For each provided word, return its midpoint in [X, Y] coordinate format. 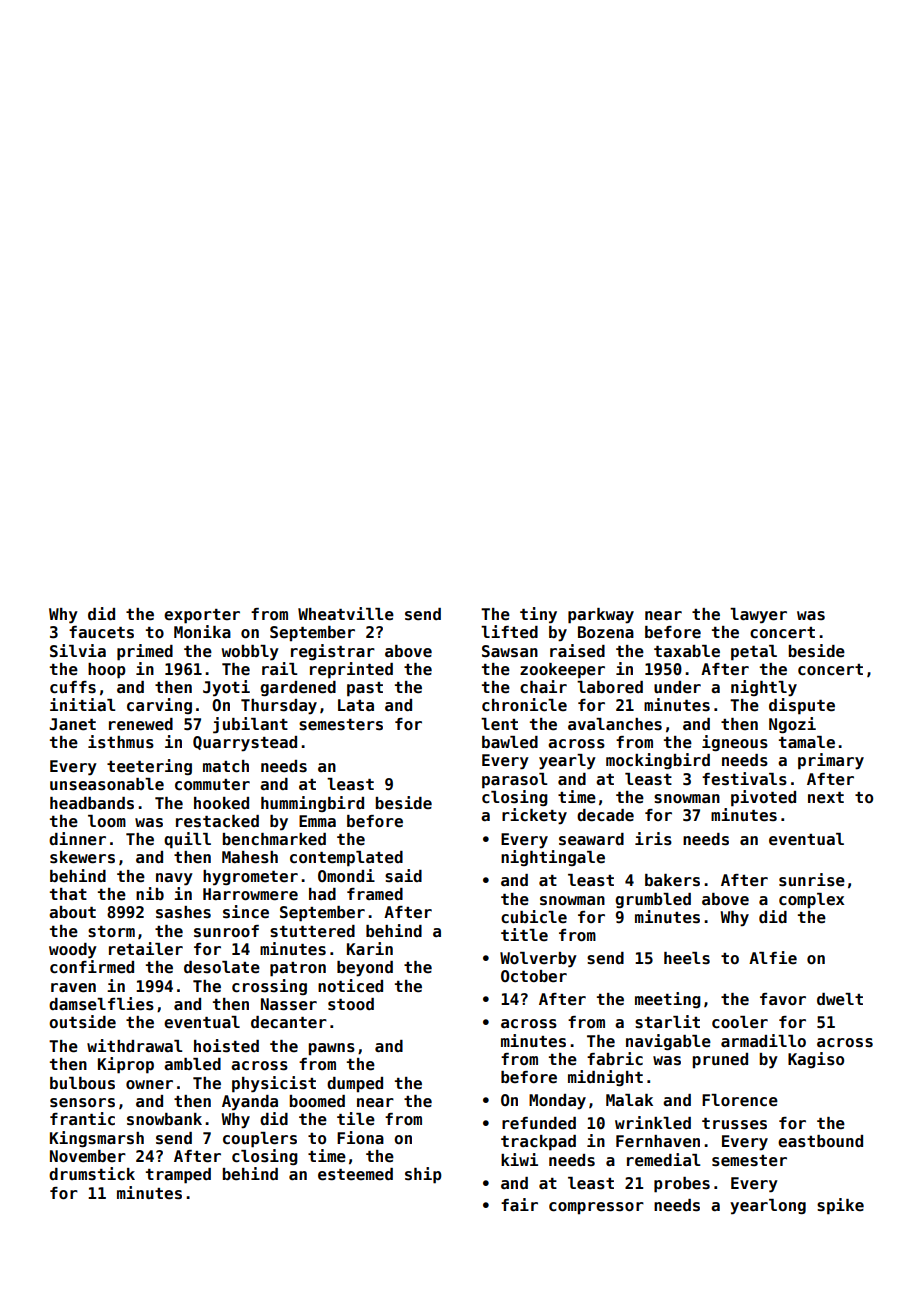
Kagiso [816, 1060]
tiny [538, 615]
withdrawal [135, 1045]
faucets [101, 632]
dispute [802, 706]
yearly [567, 762]
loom [107, 821]
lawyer [758, 616]
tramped [178, 1176]
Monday [557, 1102]
